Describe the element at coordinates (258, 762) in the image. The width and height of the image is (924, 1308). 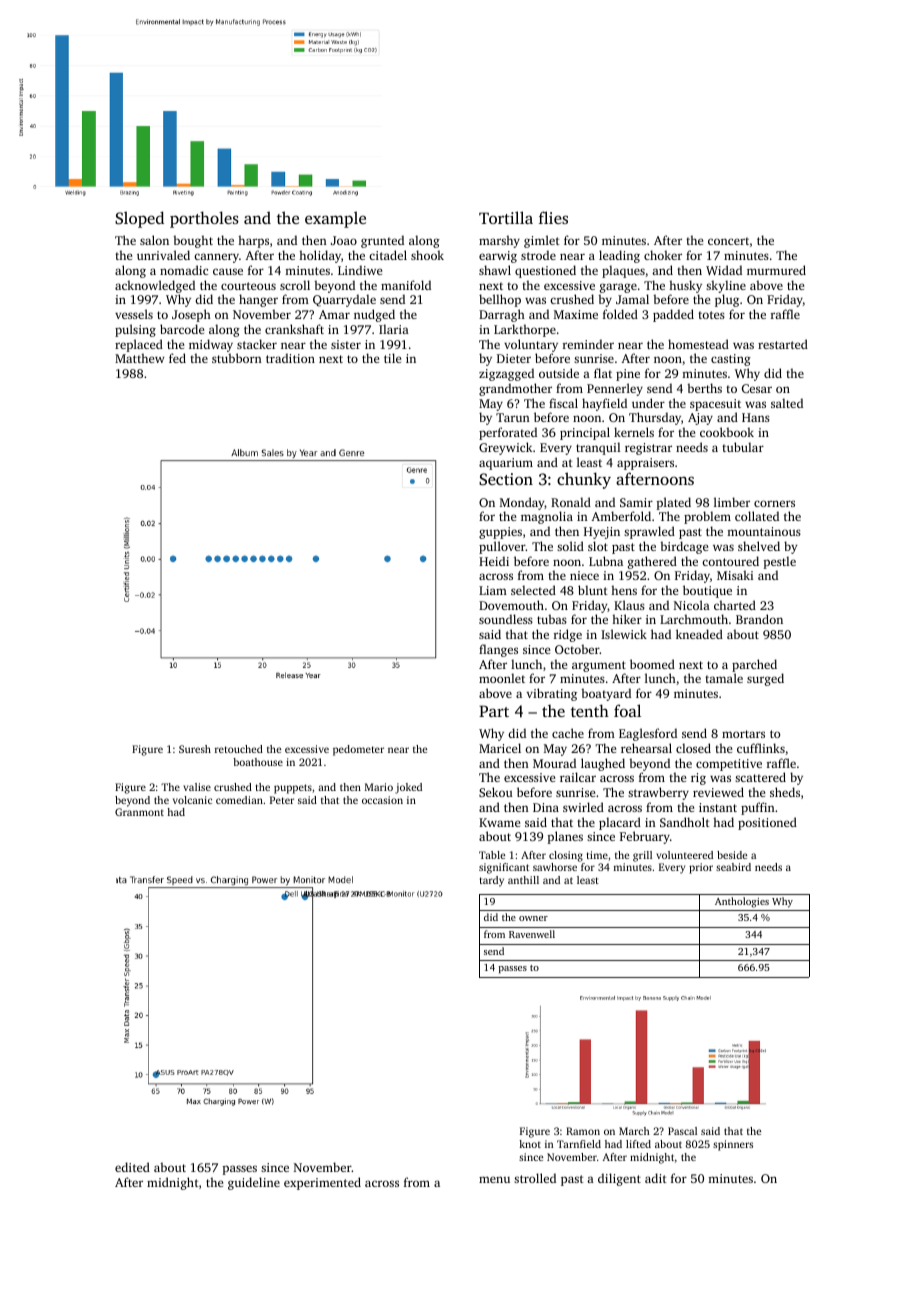
I see `boathouse` at that location.
